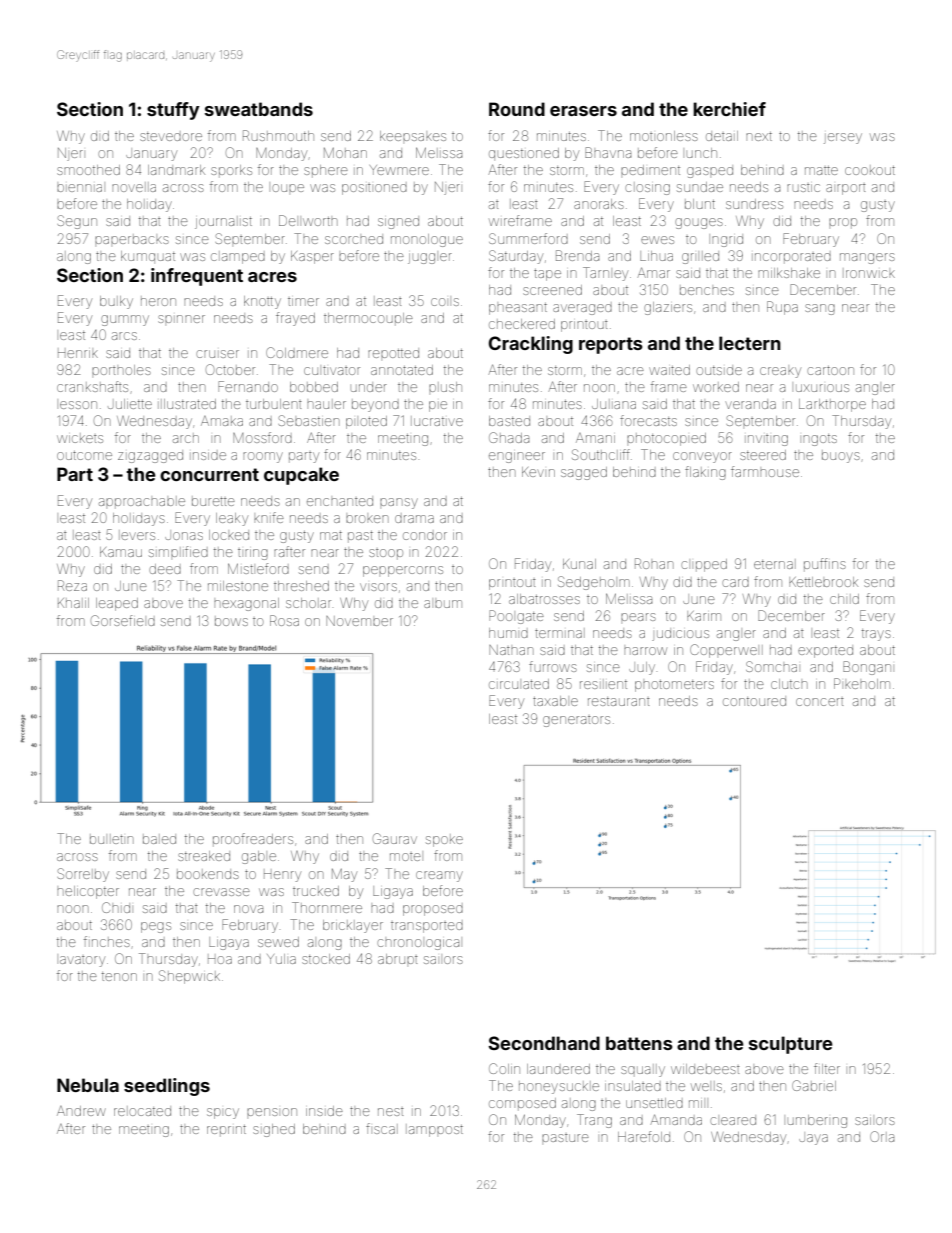  What do you see at coordinates (189, 977) in the screenshot?
I see `Shepwick` at bounding box center [189, 977].
